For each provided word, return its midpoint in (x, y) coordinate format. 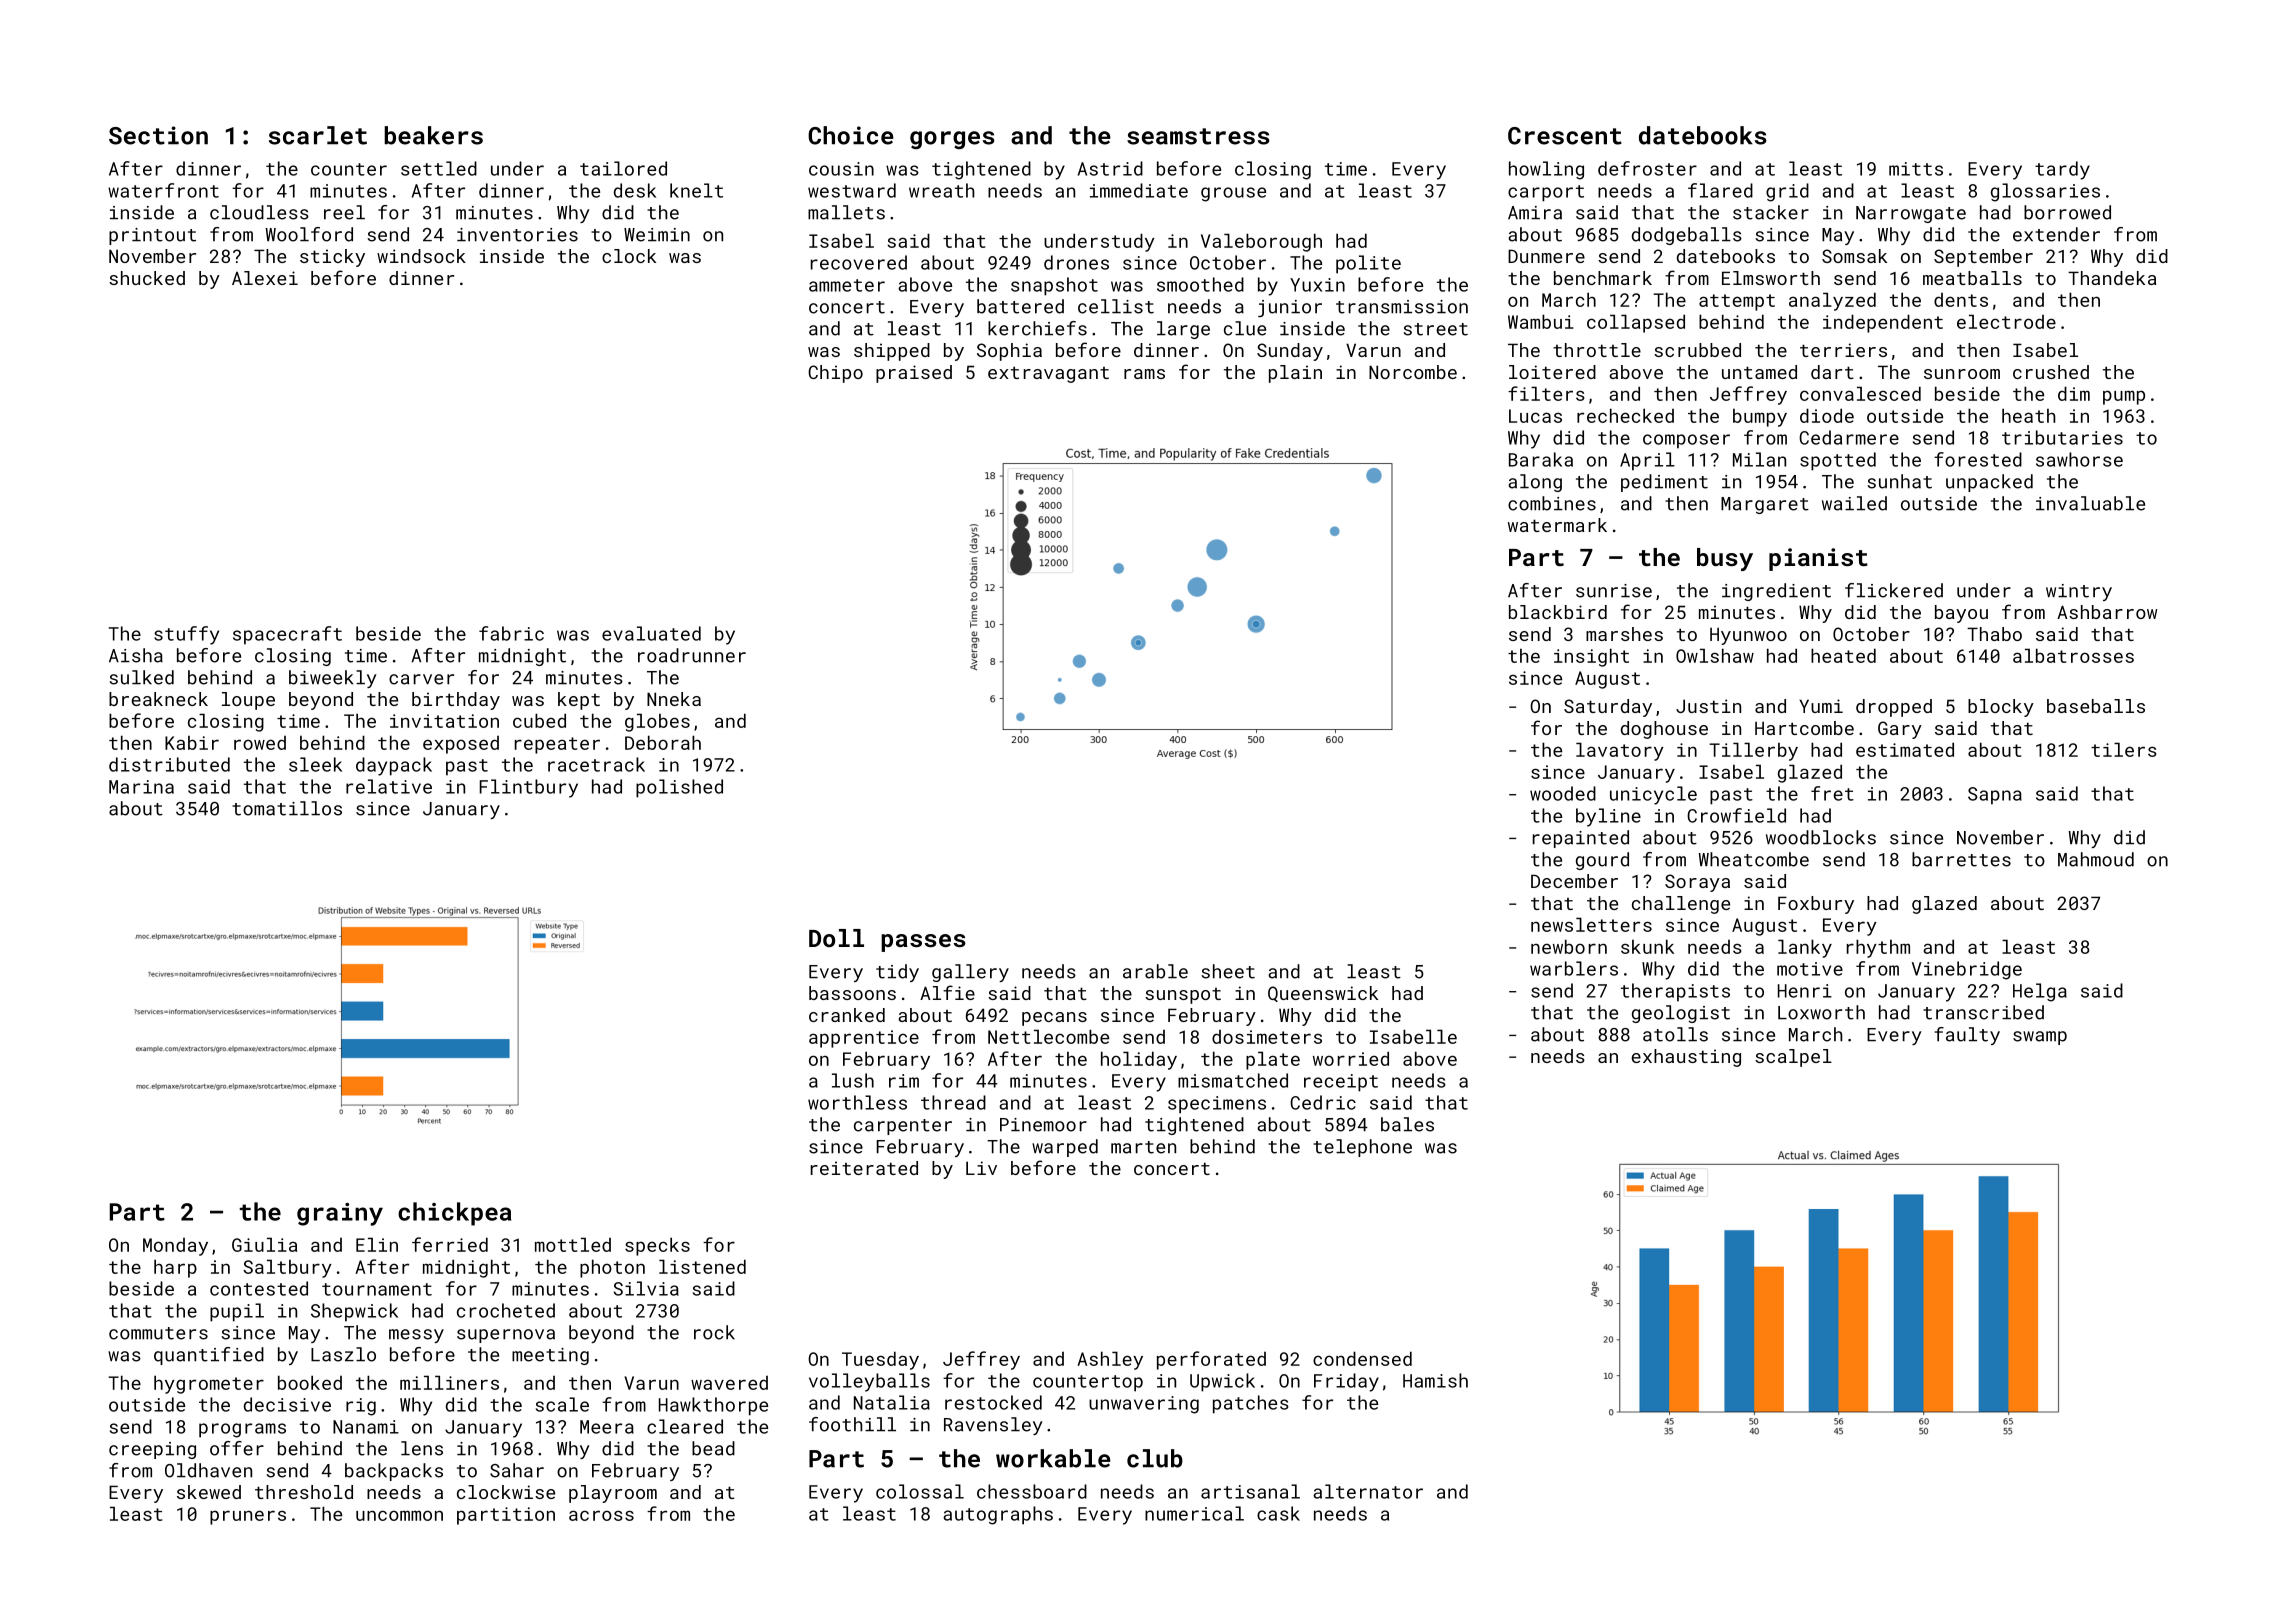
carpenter (903, 1127)
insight (1591, 657)
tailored (623, 168)
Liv (981, 1168)
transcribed (1983, 1012)
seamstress (1198, 136)
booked (310, 1382)
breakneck (158, 699)
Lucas (1535, 416)
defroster (1647, 168)
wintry (2079, 592)
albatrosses (2073, 655)
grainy (340, 1214)
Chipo (835, 374)
